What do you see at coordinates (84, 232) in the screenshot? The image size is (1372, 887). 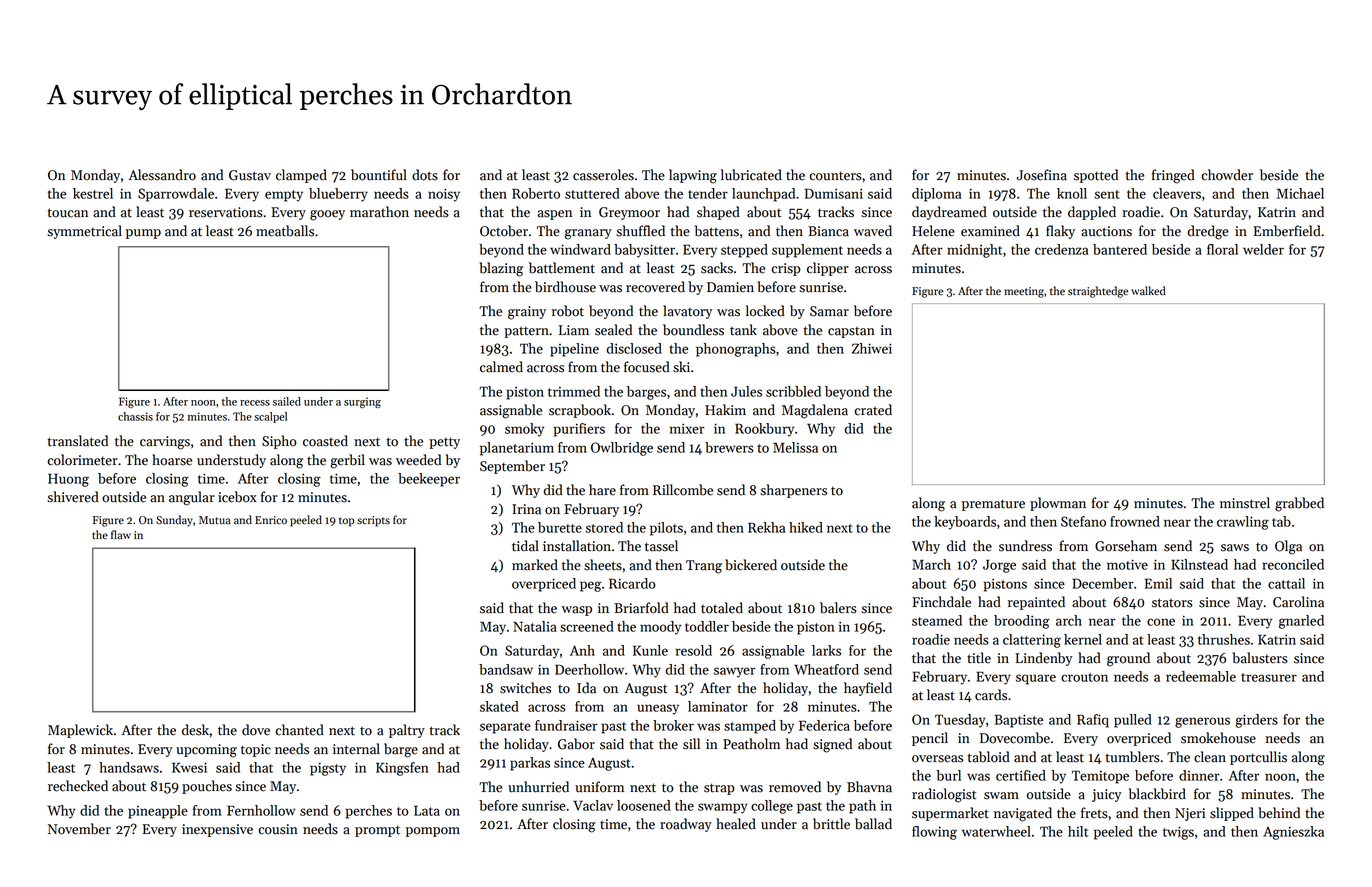 I see `symmetrical` at bounding box center [84, 232].
